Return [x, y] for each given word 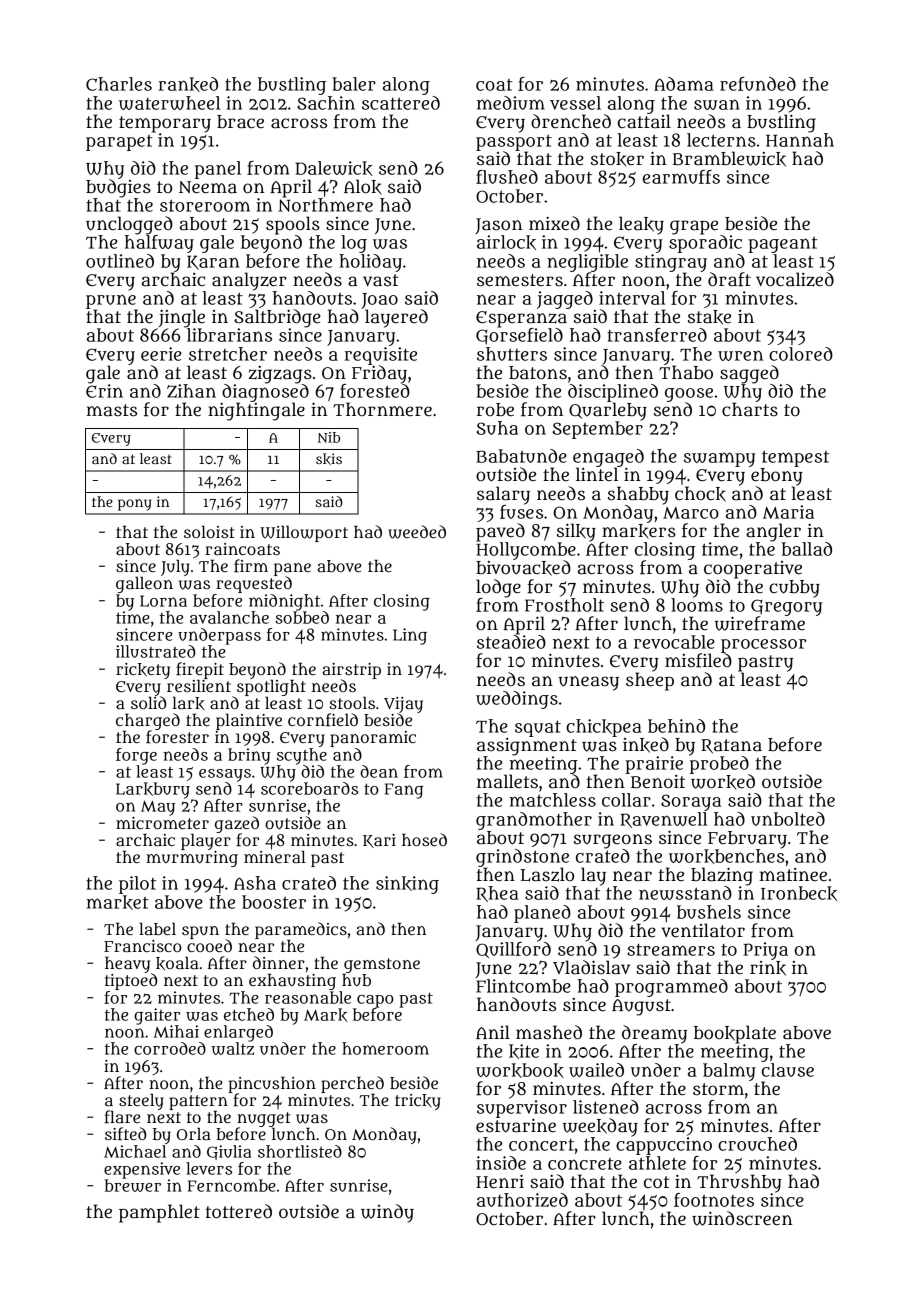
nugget [264, 1119]
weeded [417, 532]
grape [694, 227]
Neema [208, 187]
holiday [370, 263]
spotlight [271, 687]
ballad [807, 549]
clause [788, 1070]
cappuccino [664, 1146]
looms [697, 605]
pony [134, 505]
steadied [511, 642]
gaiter [157, 1016]
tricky [418, 1102]
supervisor [522, 1109]
